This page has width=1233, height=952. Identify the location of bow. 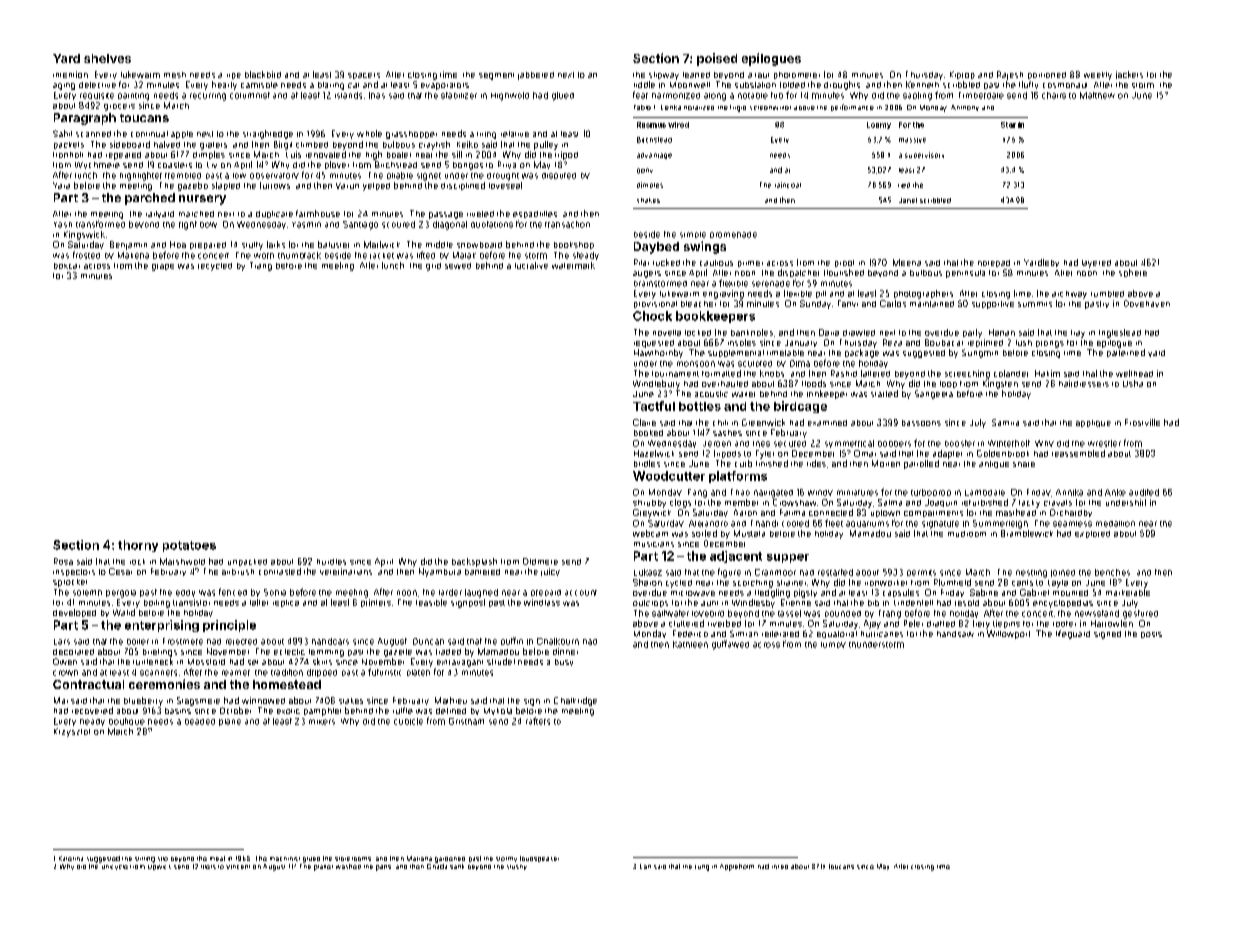
(208, 225).
